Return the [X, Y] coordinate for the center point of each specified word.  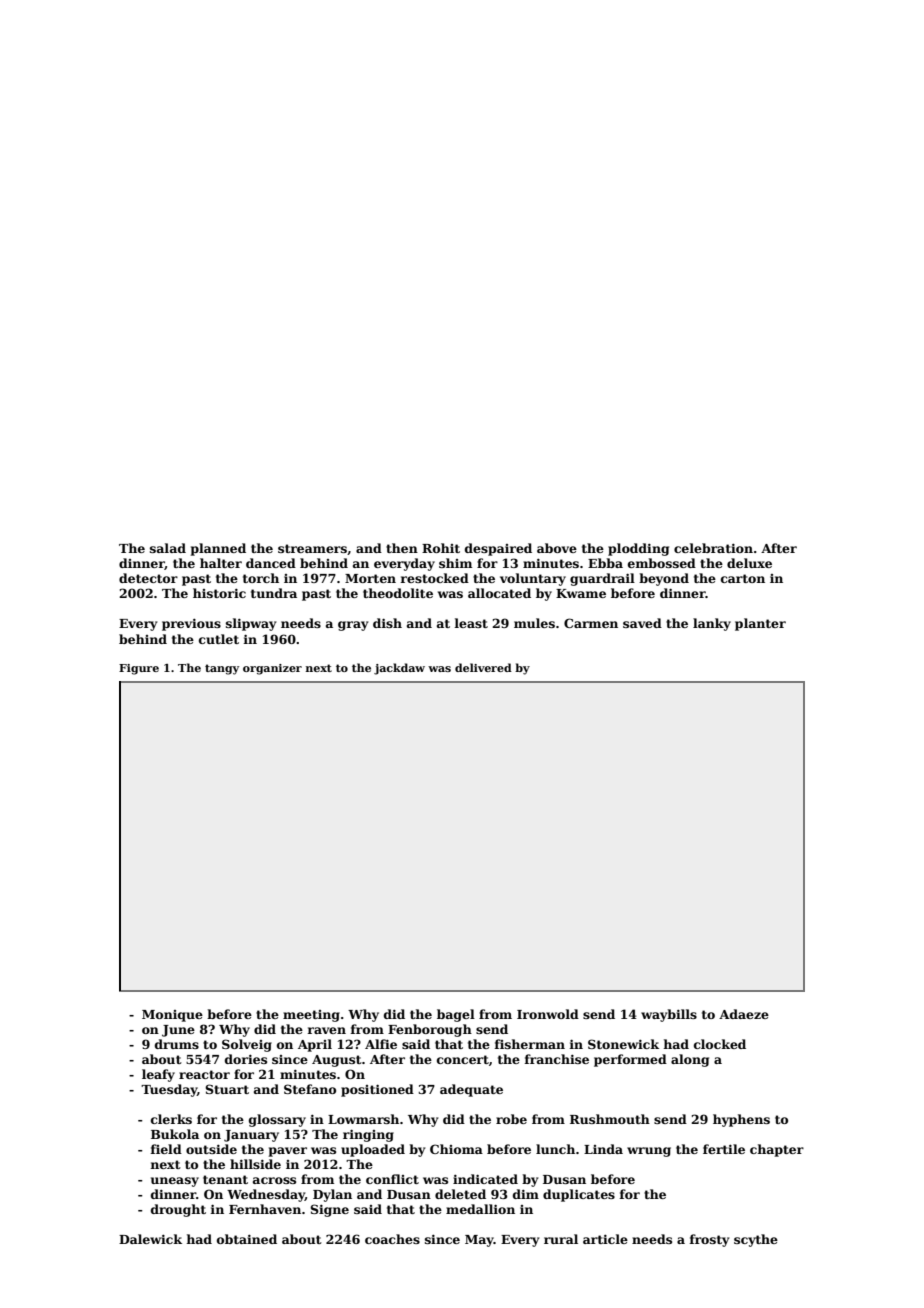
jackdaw [399, 669]
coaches [392, 1239]
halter [221, 563]
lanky [712, 624]
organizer [272, 669]
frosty [709, 1240]
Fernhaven [265, 1209]
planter [760, 624]
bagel [456, 1015]
